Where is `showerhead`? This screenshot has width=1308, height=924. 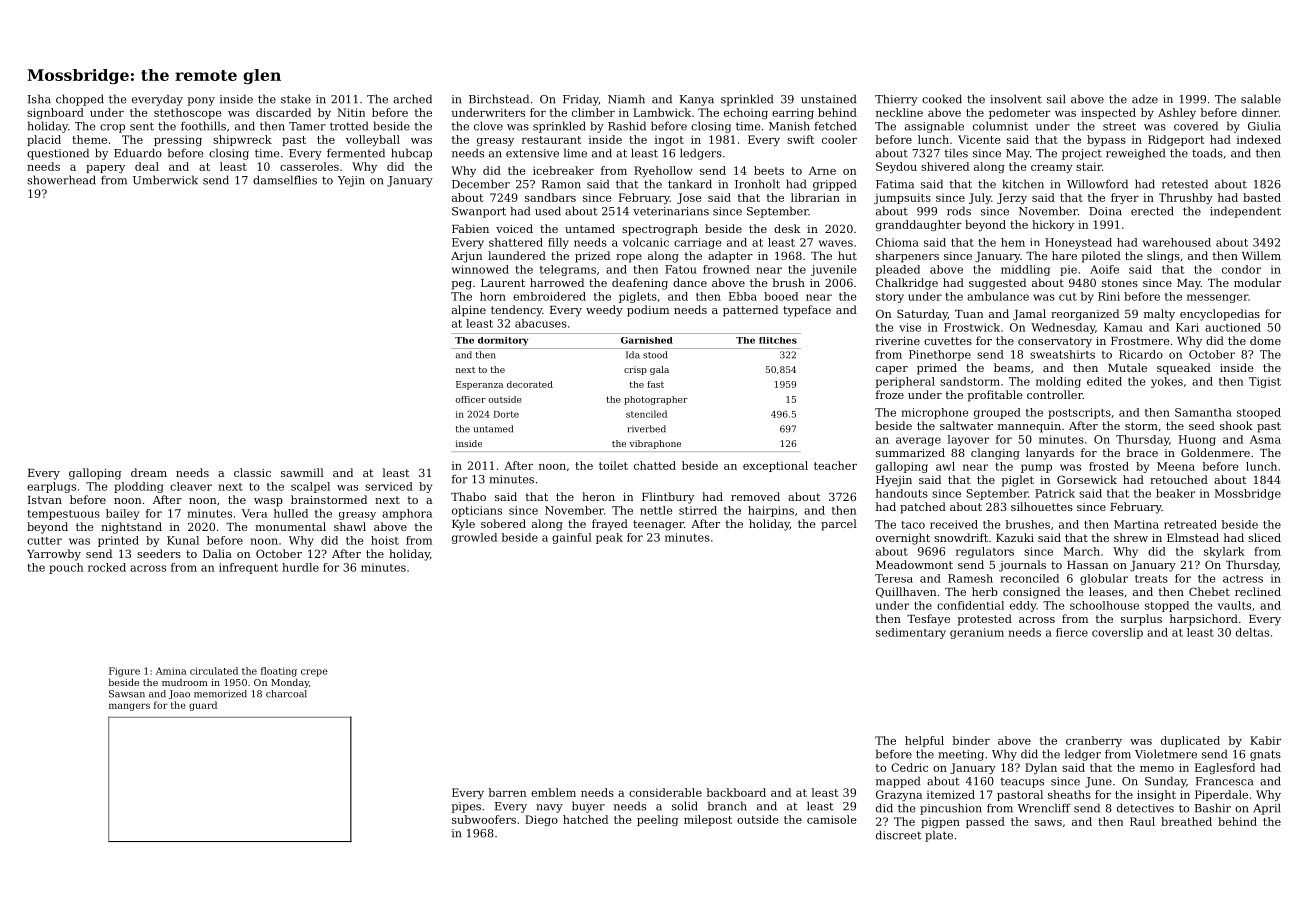
showerhead is located at coordinates (61, 180).
